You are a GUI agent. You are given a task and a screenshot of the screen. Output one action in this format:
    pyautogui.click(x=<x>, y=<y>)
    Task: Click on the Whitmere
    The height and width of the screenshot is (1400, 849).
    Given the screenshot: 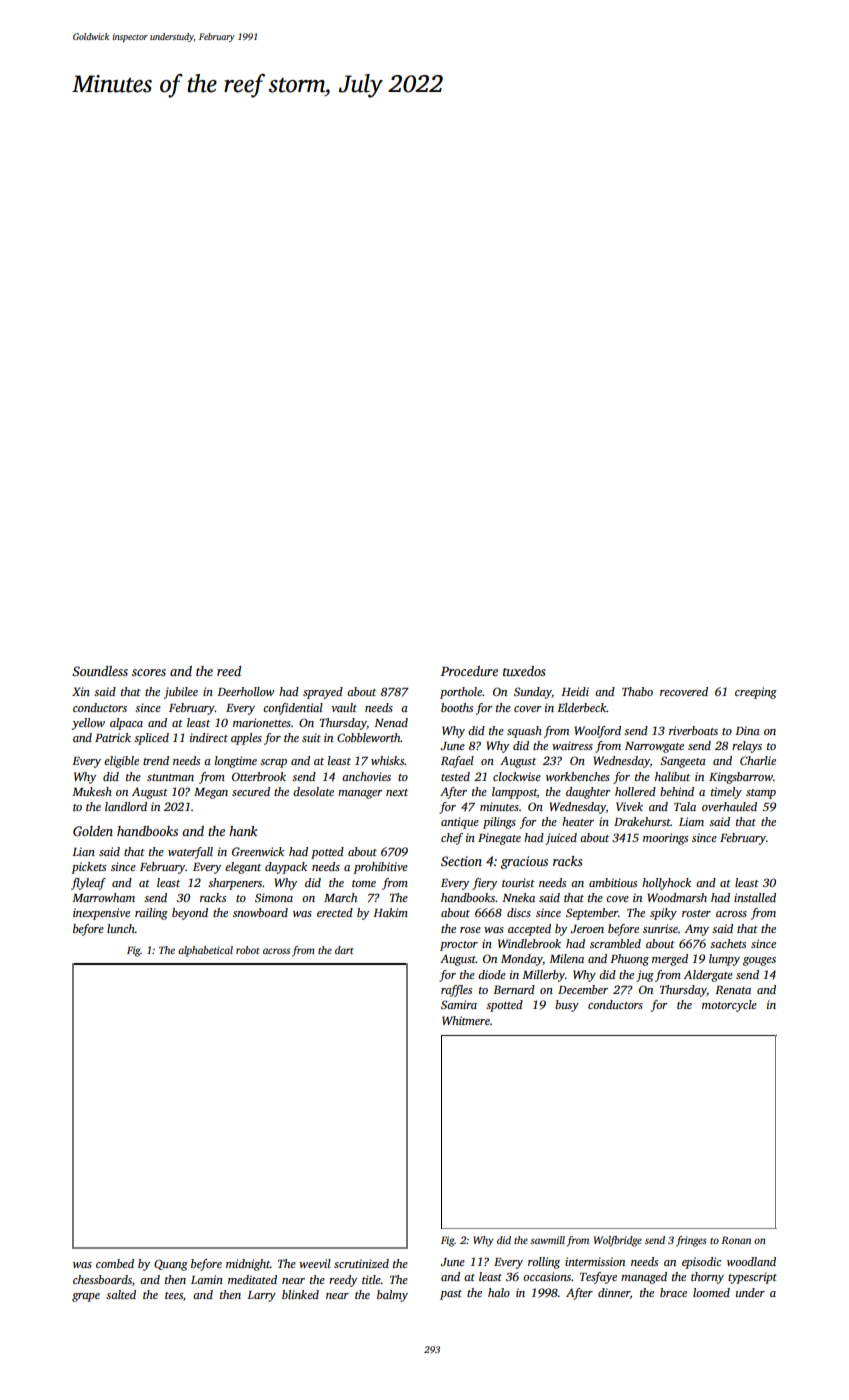 What is the action you would take?
    pyautogui.click(x=466, y=1020)
